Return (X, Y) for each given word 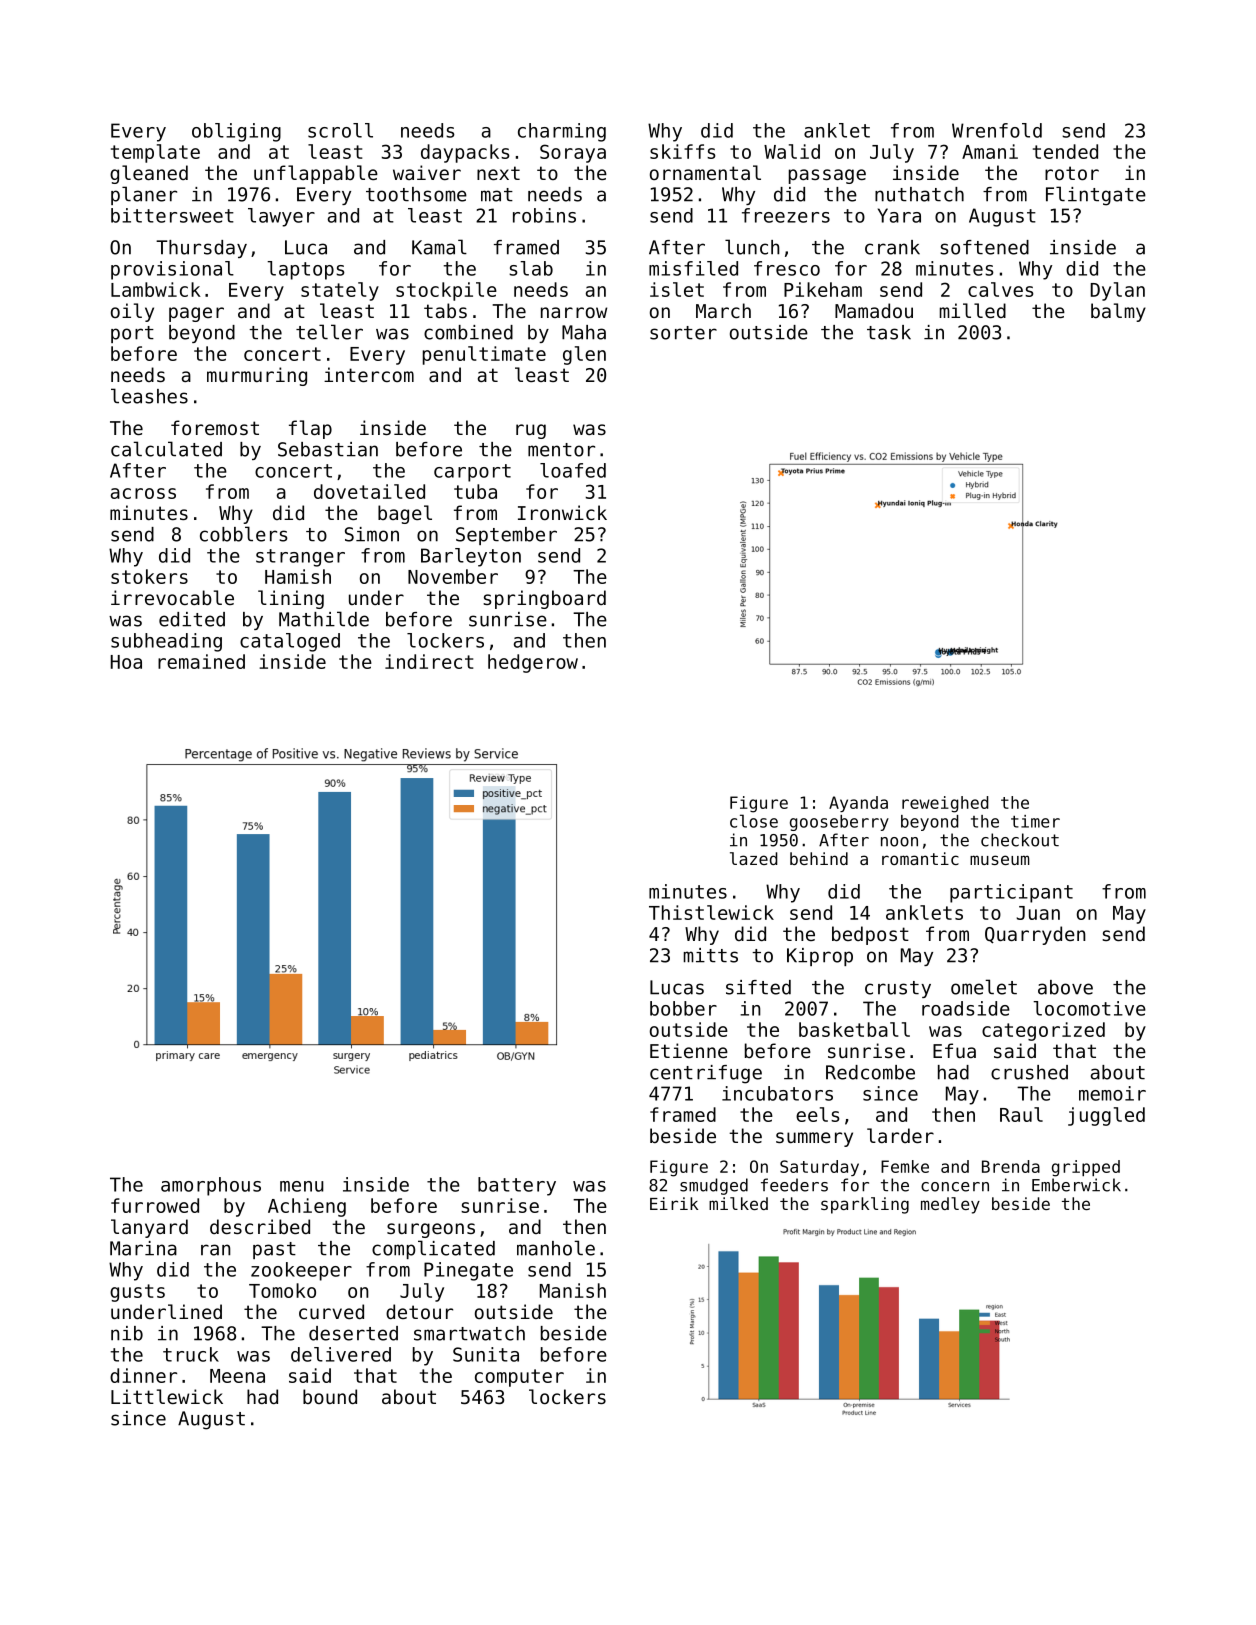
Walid (792, 151)
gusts (137, 1293)
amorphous (211, 1186)
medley (950, 1205)
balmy (1118, 312)
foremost (215, 427)
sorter (683, 333)
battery (517, 1186)
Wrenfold (997, 130)
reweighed (945, 804)
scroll (340, 130)
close (754, 821)
